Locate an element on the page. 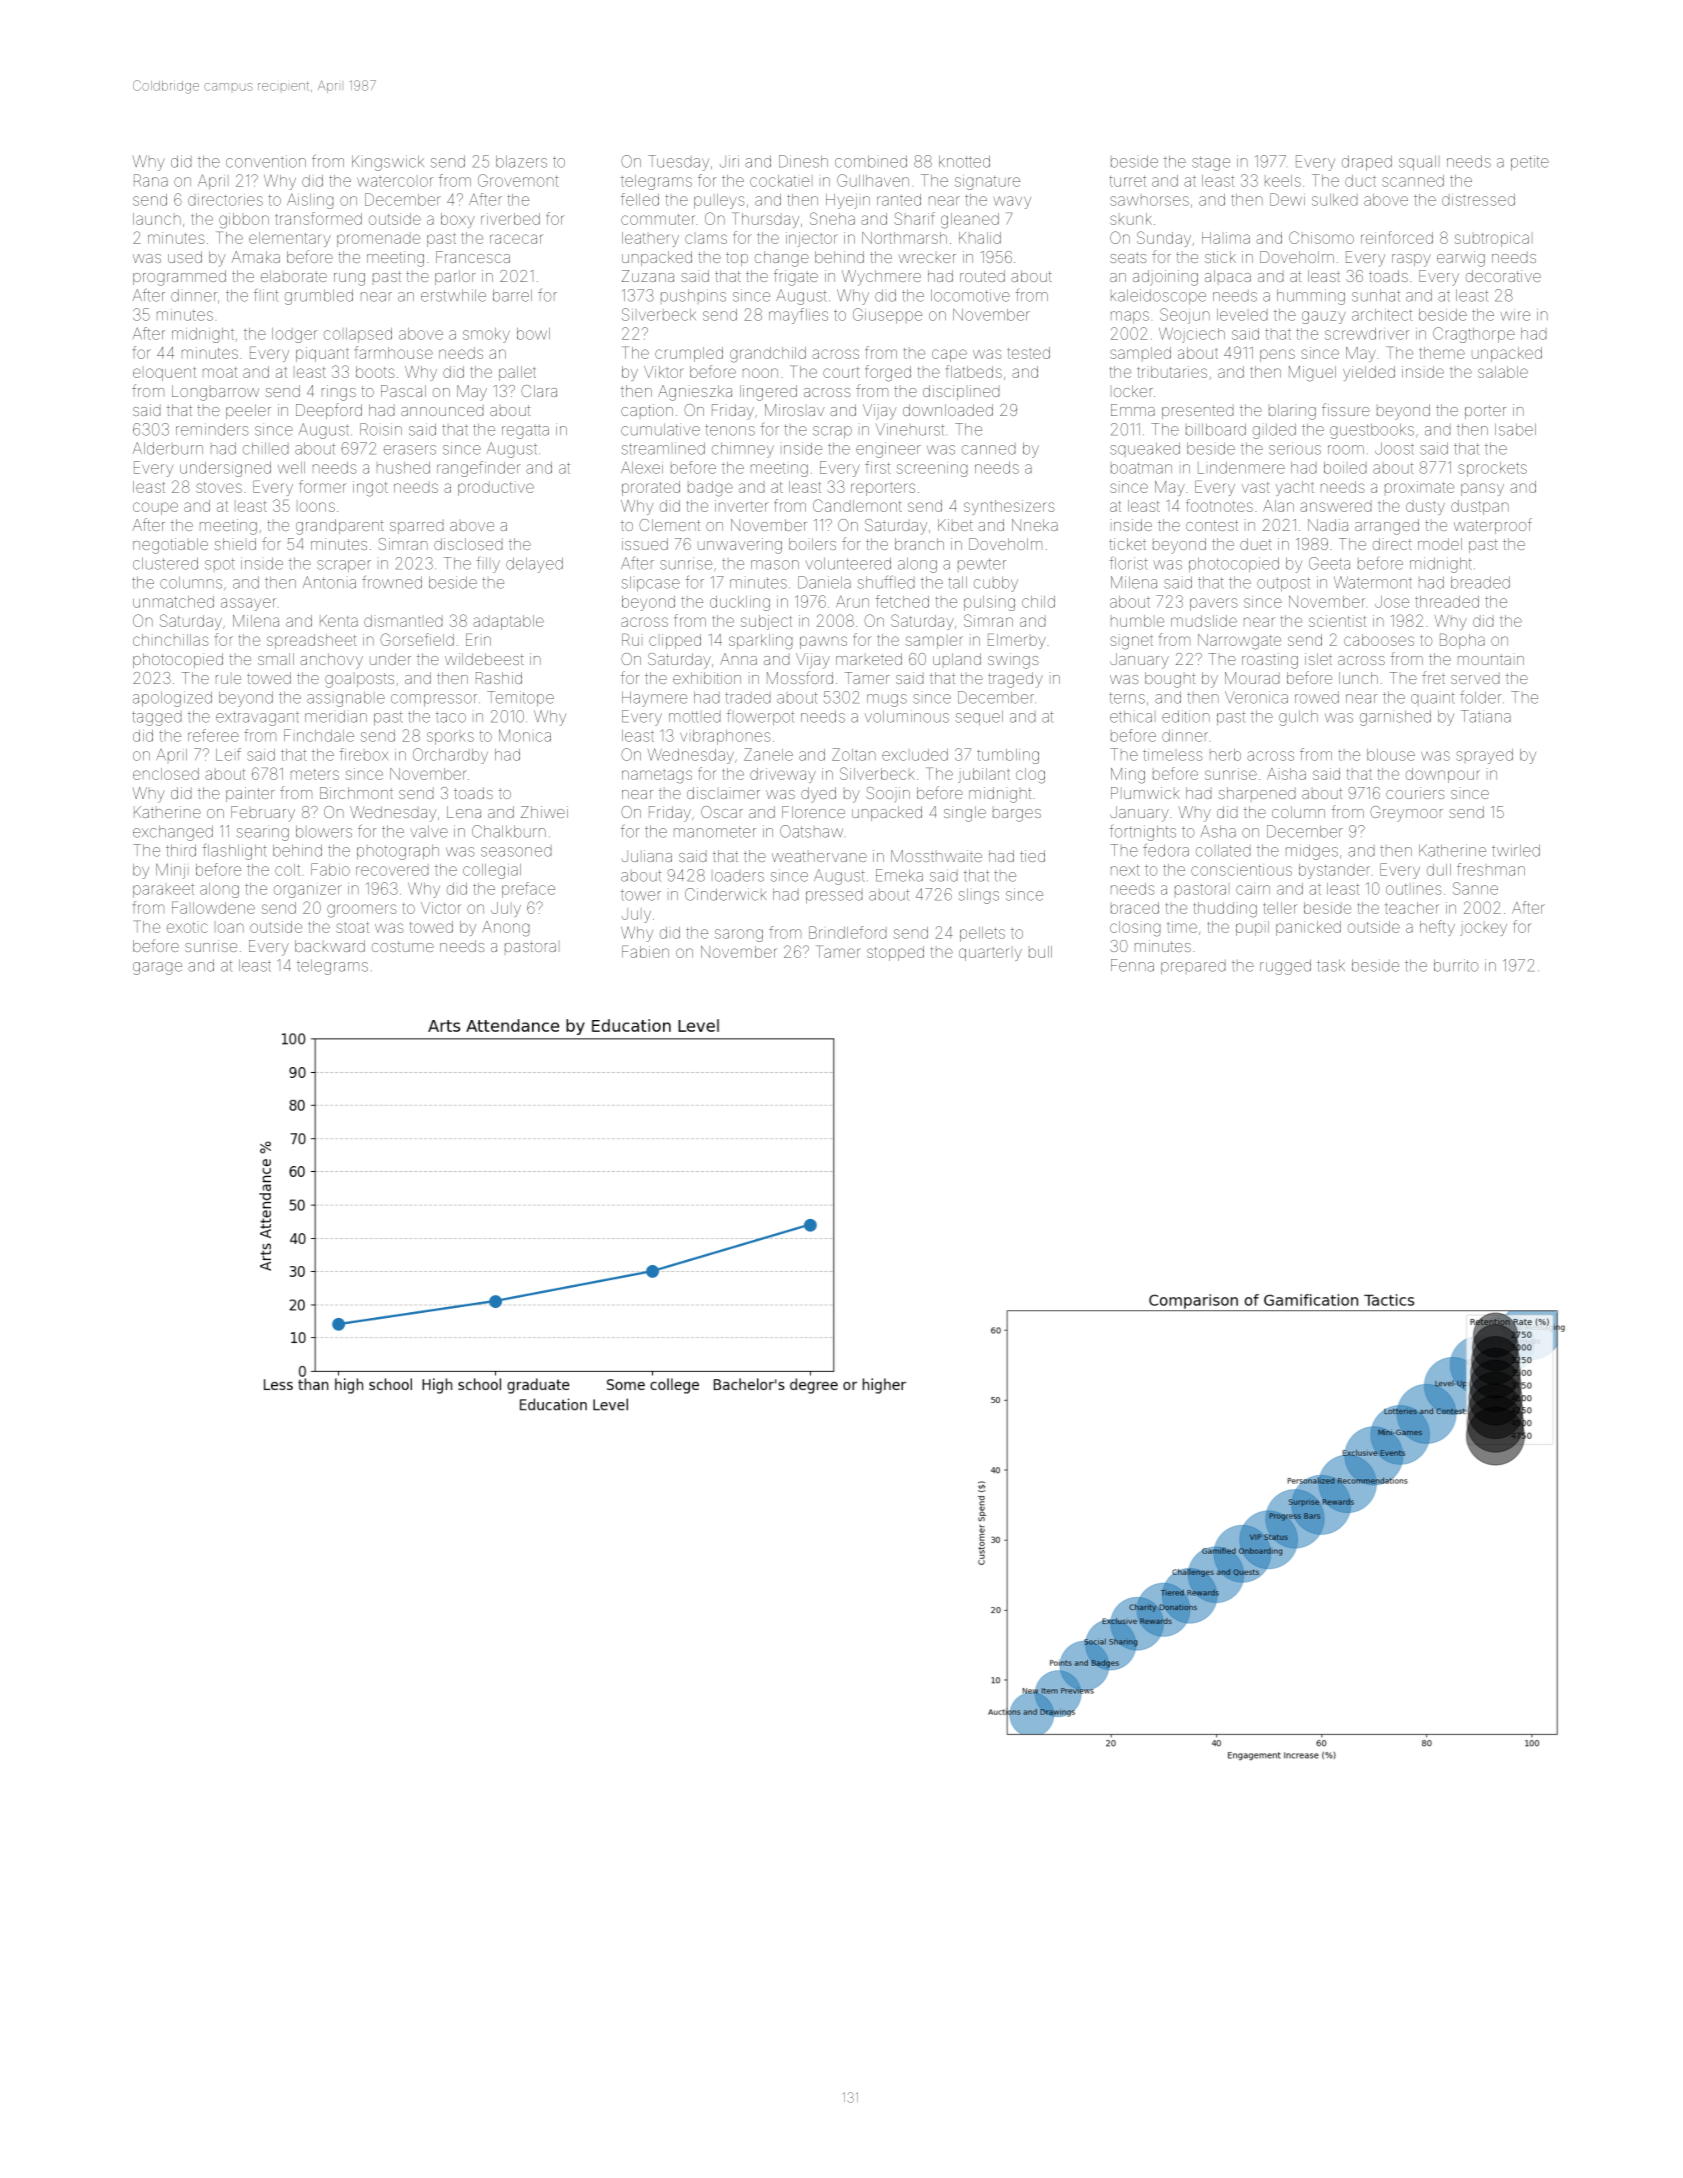 This image has height=2178, width=1683. combined is located at coordinates (871, 161).
